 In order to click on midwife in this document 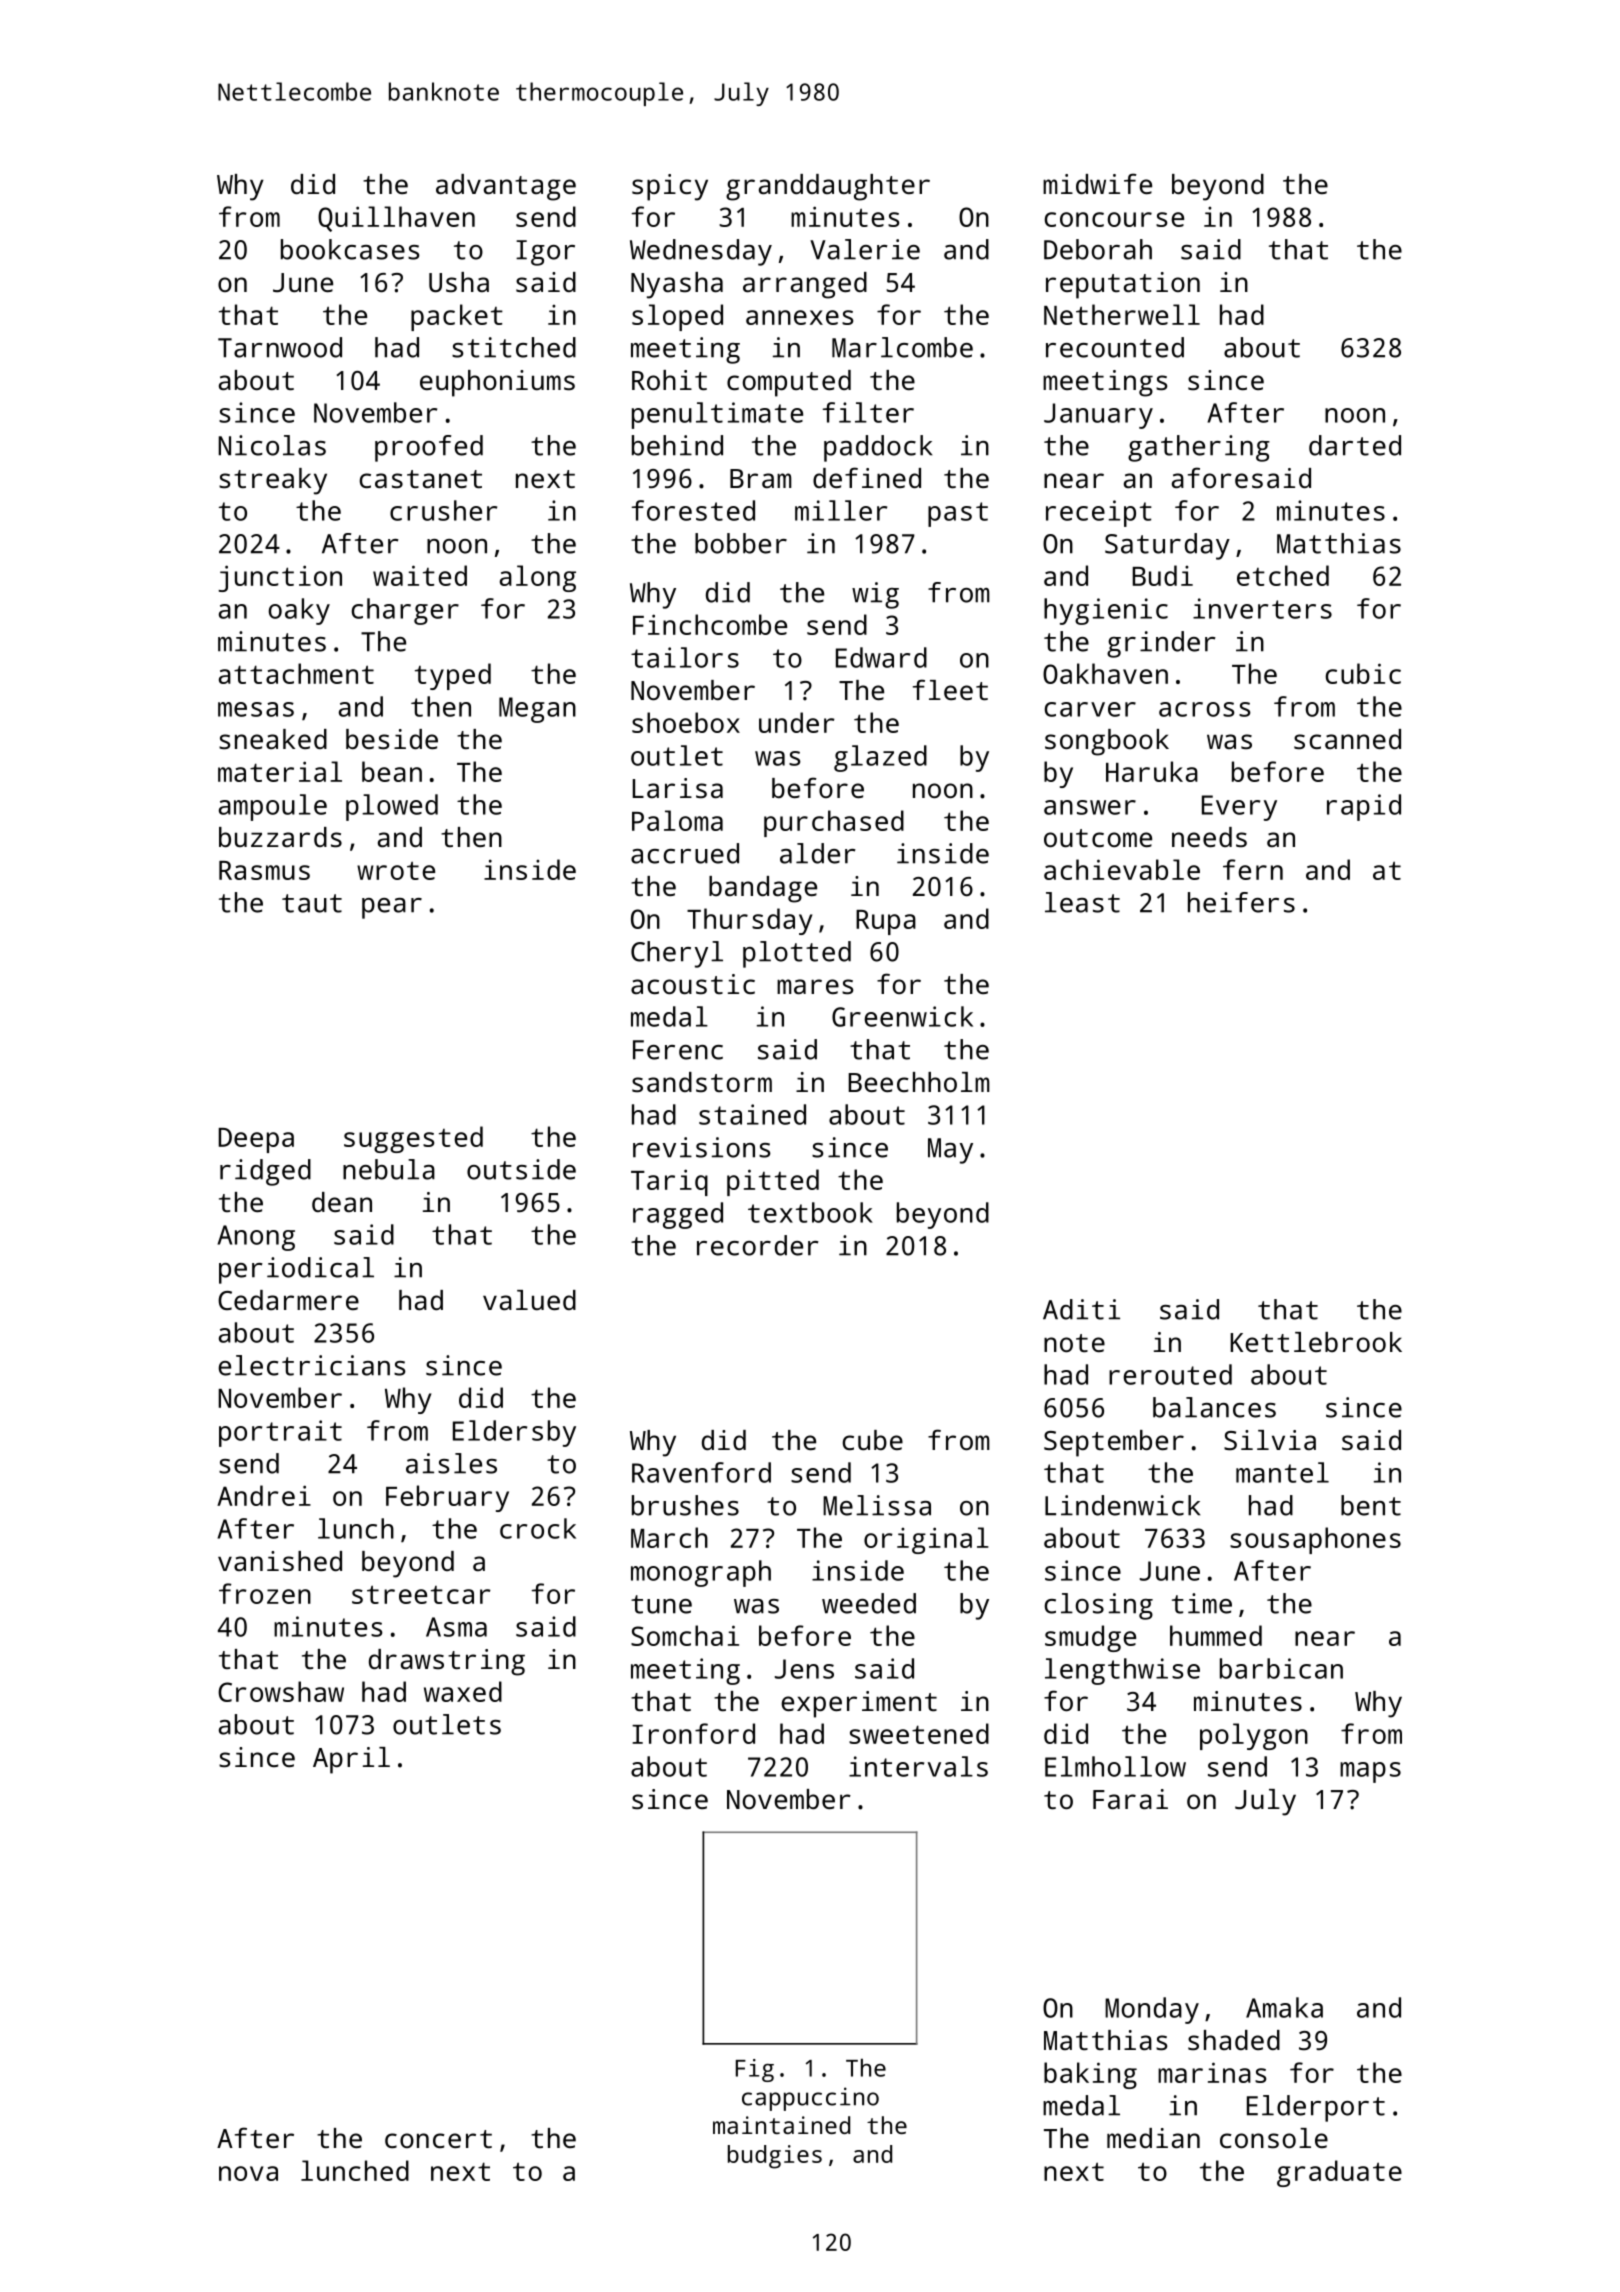, I will do `click(1097, 183)`.
